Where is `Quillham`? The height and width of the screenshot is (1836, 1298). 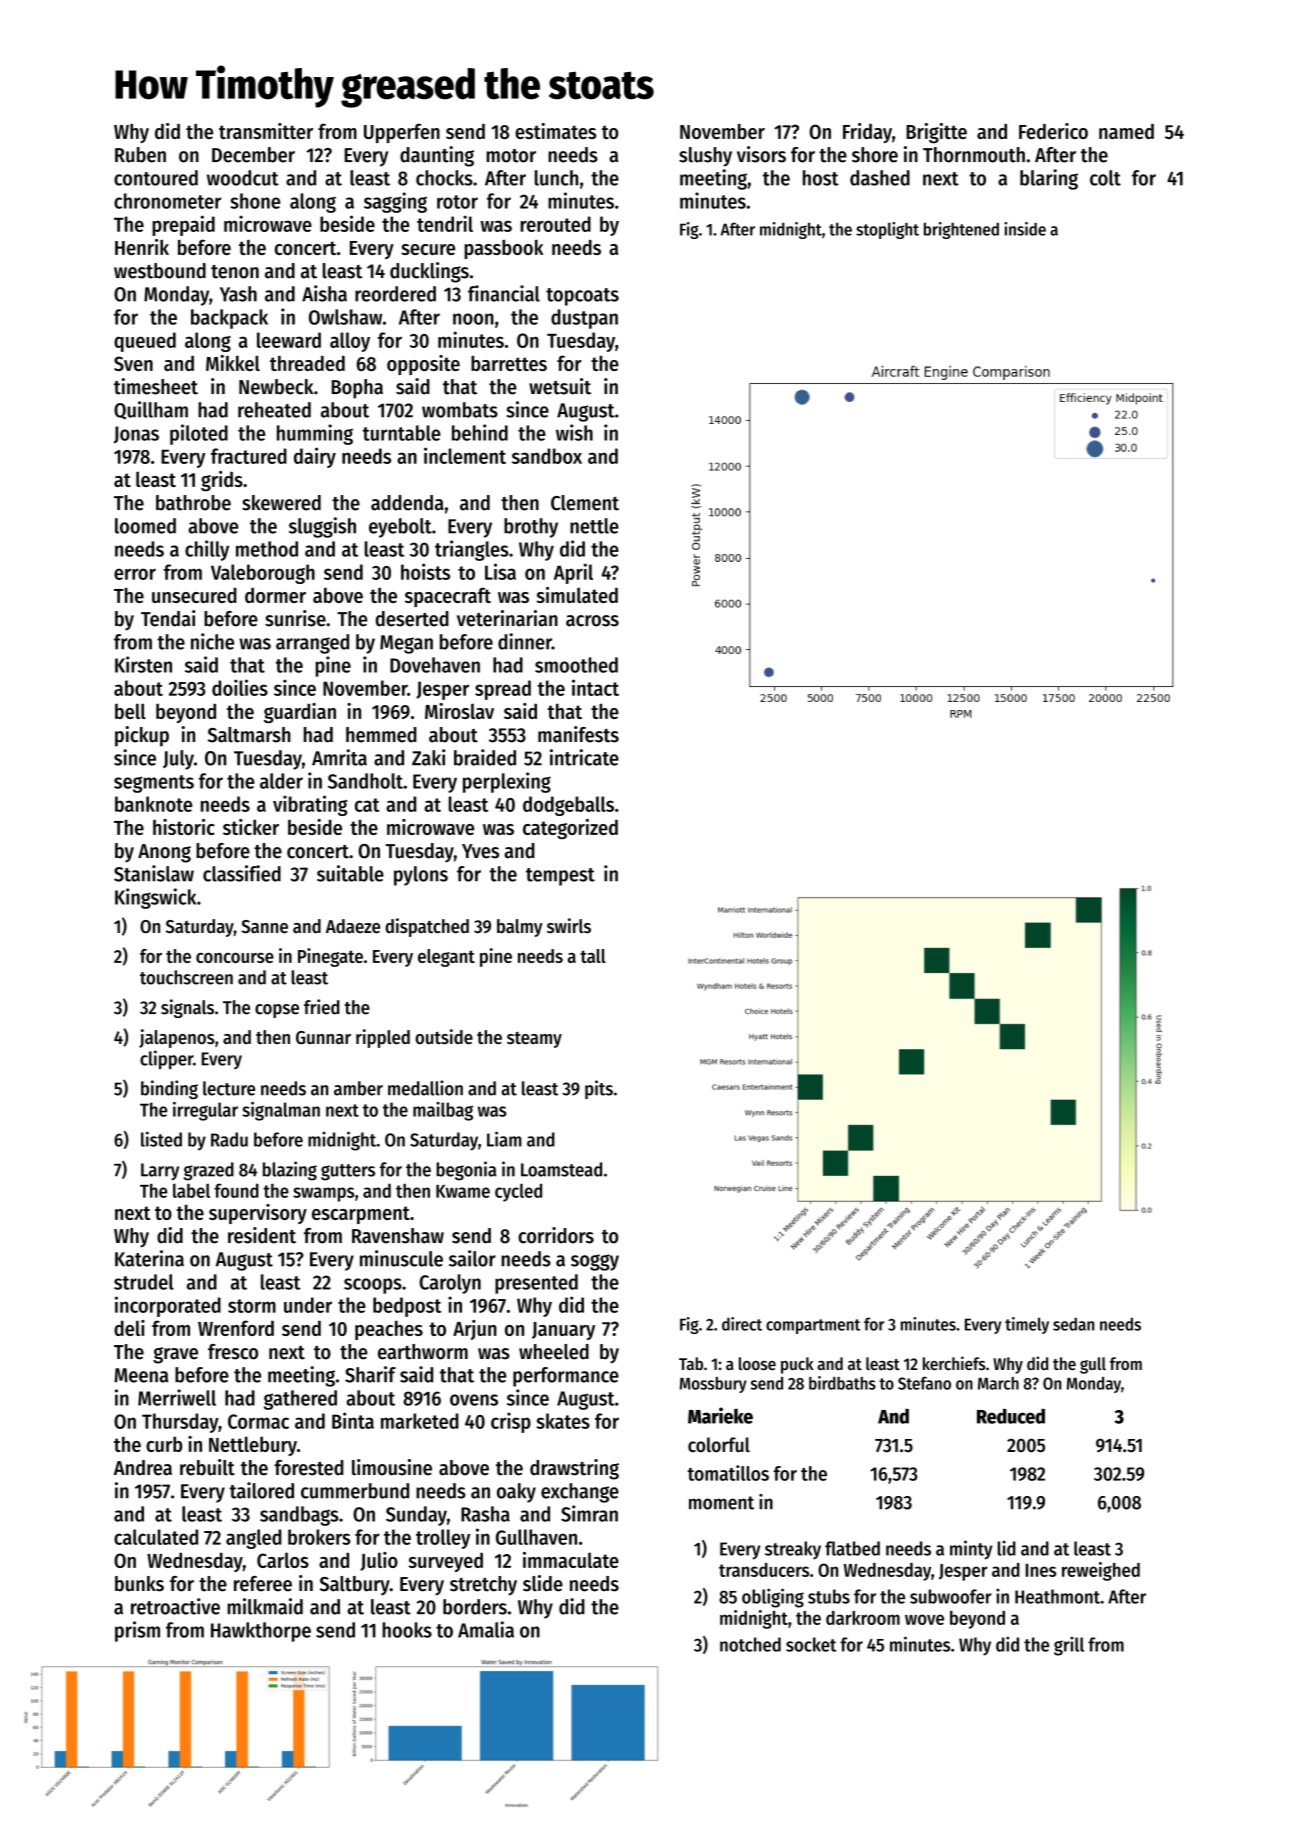 Quillham is located at coordinates (151, 410).
